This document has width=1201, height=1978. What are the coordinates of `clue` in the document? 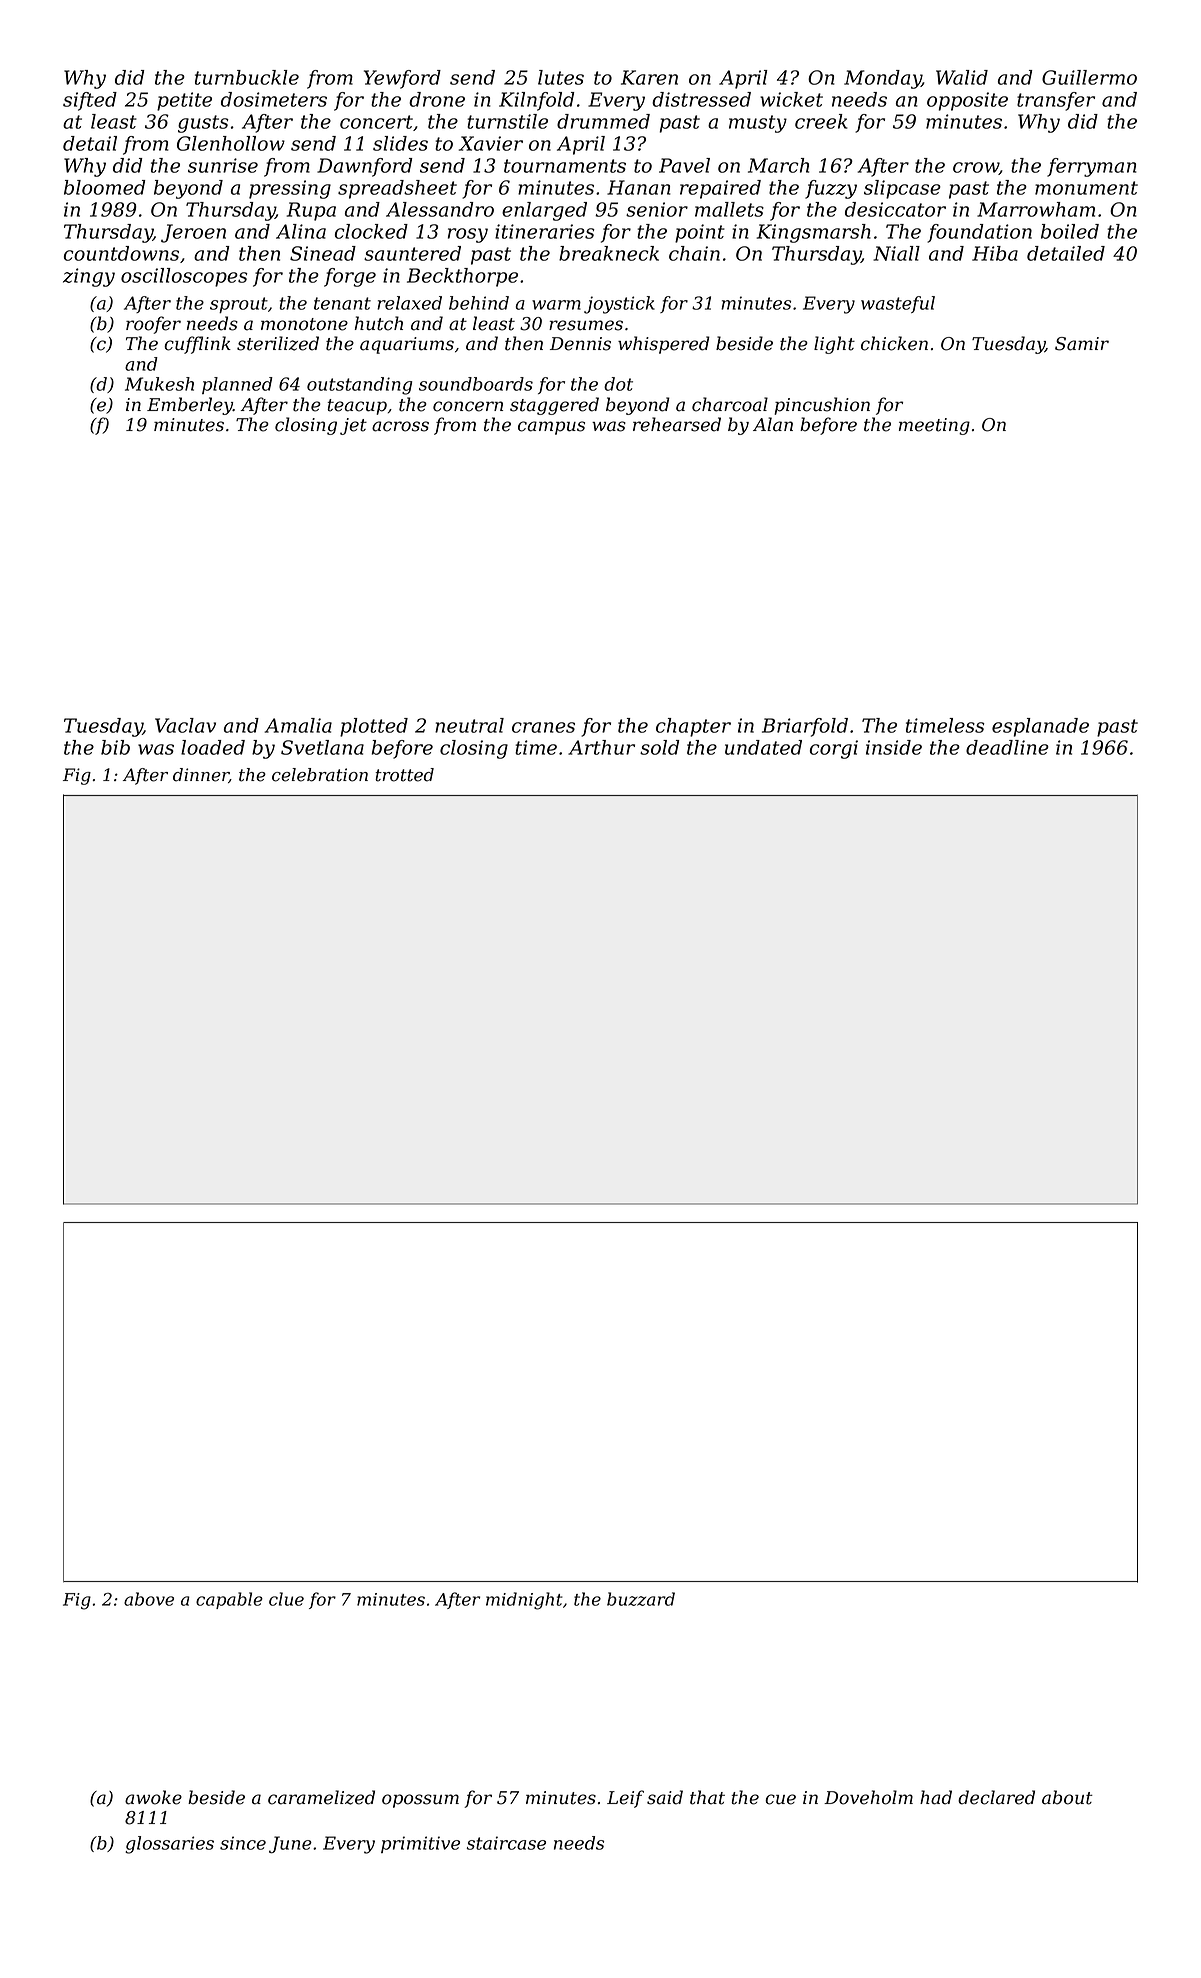 It's located at (286, 1599).
